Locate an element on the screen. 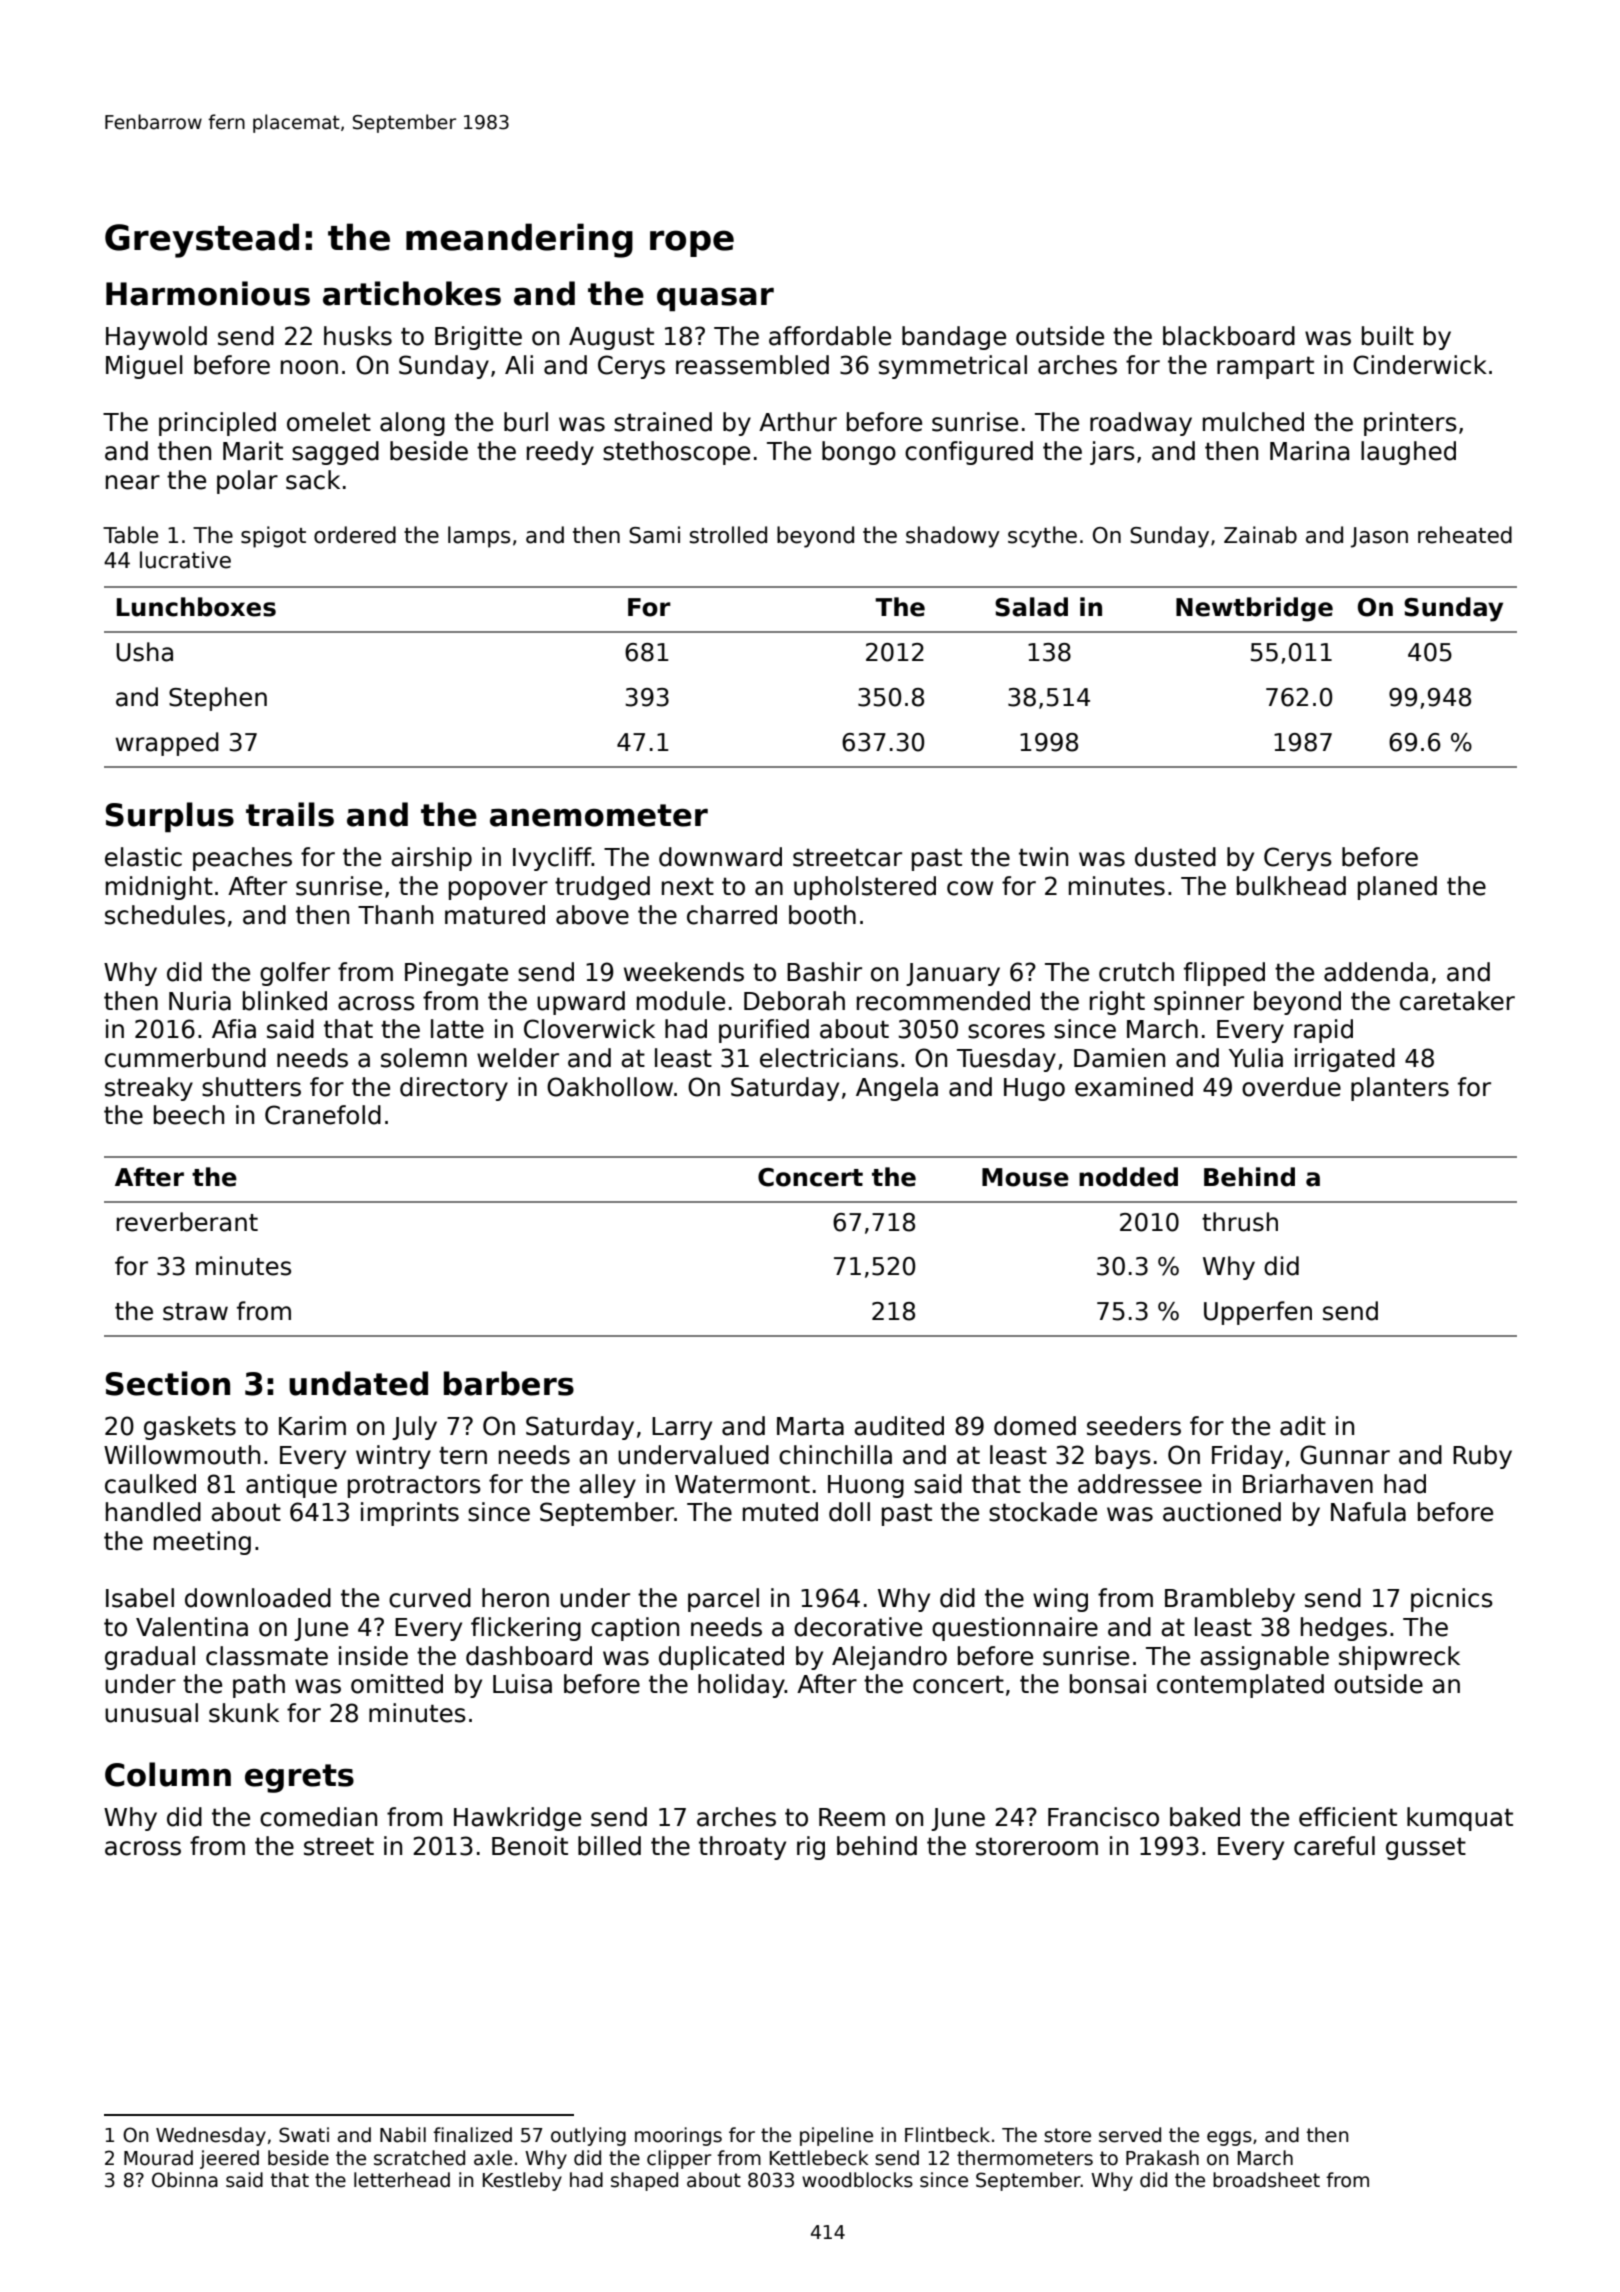 This screenshot has width=1620, height=2292. artichokes is located at coordinates (412, 293).
